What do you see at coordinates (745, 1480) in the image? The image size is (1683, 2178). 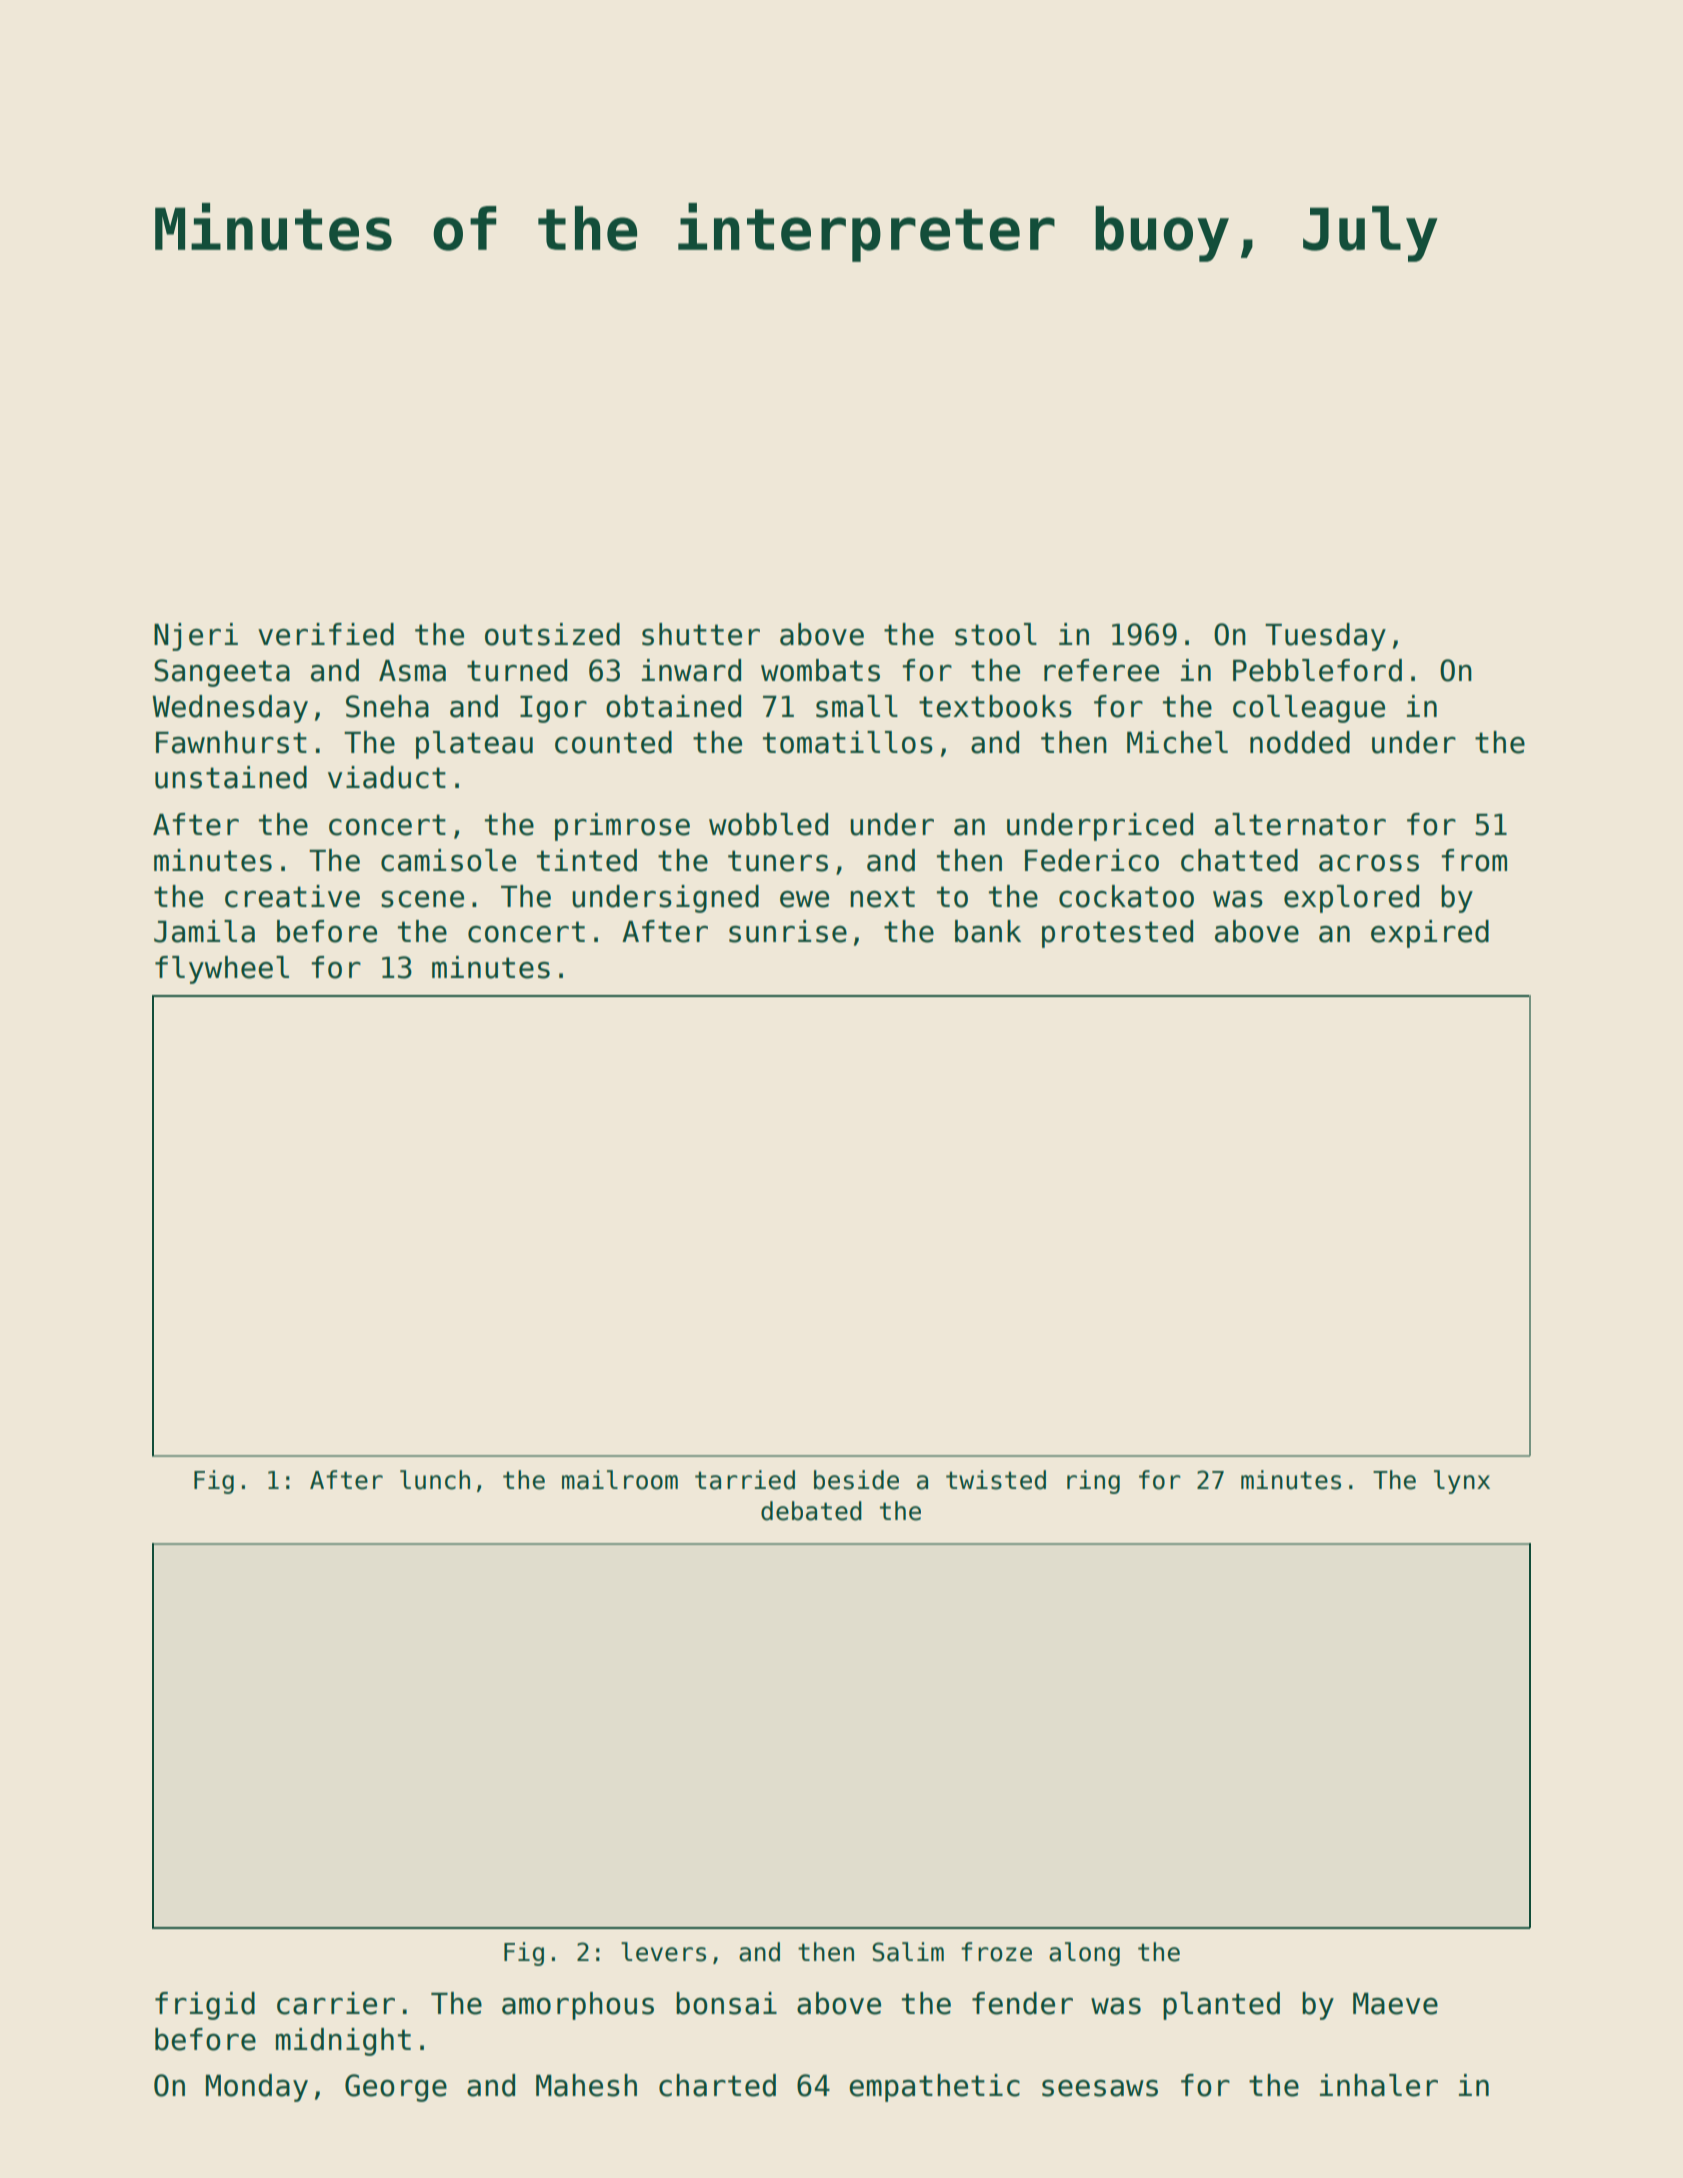 I see `tarried` at bounding box center [745, 1480].
